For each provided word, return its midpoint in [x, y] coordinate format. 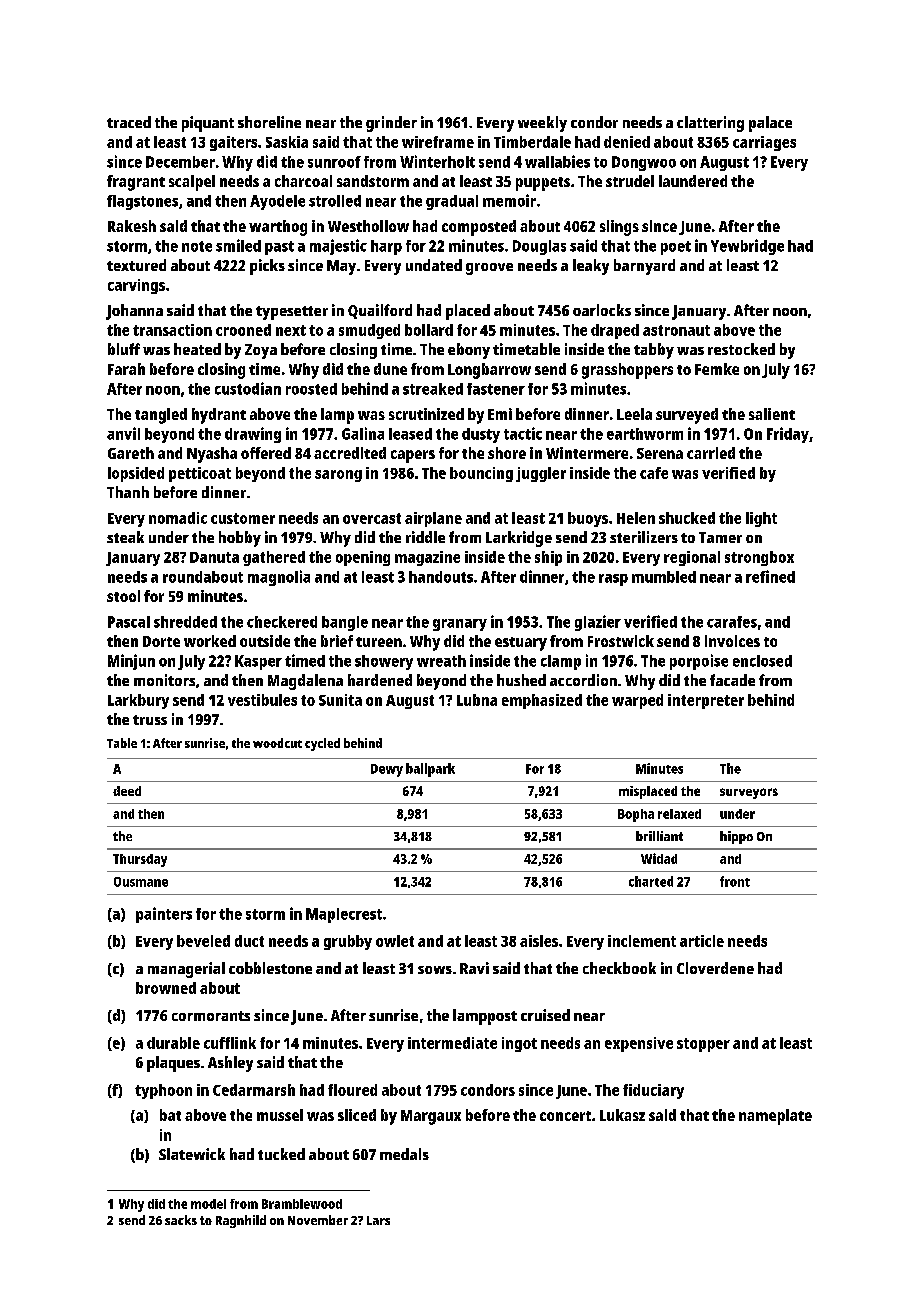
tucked [281, 1154]
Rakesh [132, 226]
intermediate [452, 1043]
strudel [630, 181]
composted [479, 228]
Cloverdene [715, 968]
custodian [248, 388]
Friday [788, 435]
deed [127, 791]
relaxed [679, 814]
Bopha [636, 815]
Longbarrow [489, 371]
